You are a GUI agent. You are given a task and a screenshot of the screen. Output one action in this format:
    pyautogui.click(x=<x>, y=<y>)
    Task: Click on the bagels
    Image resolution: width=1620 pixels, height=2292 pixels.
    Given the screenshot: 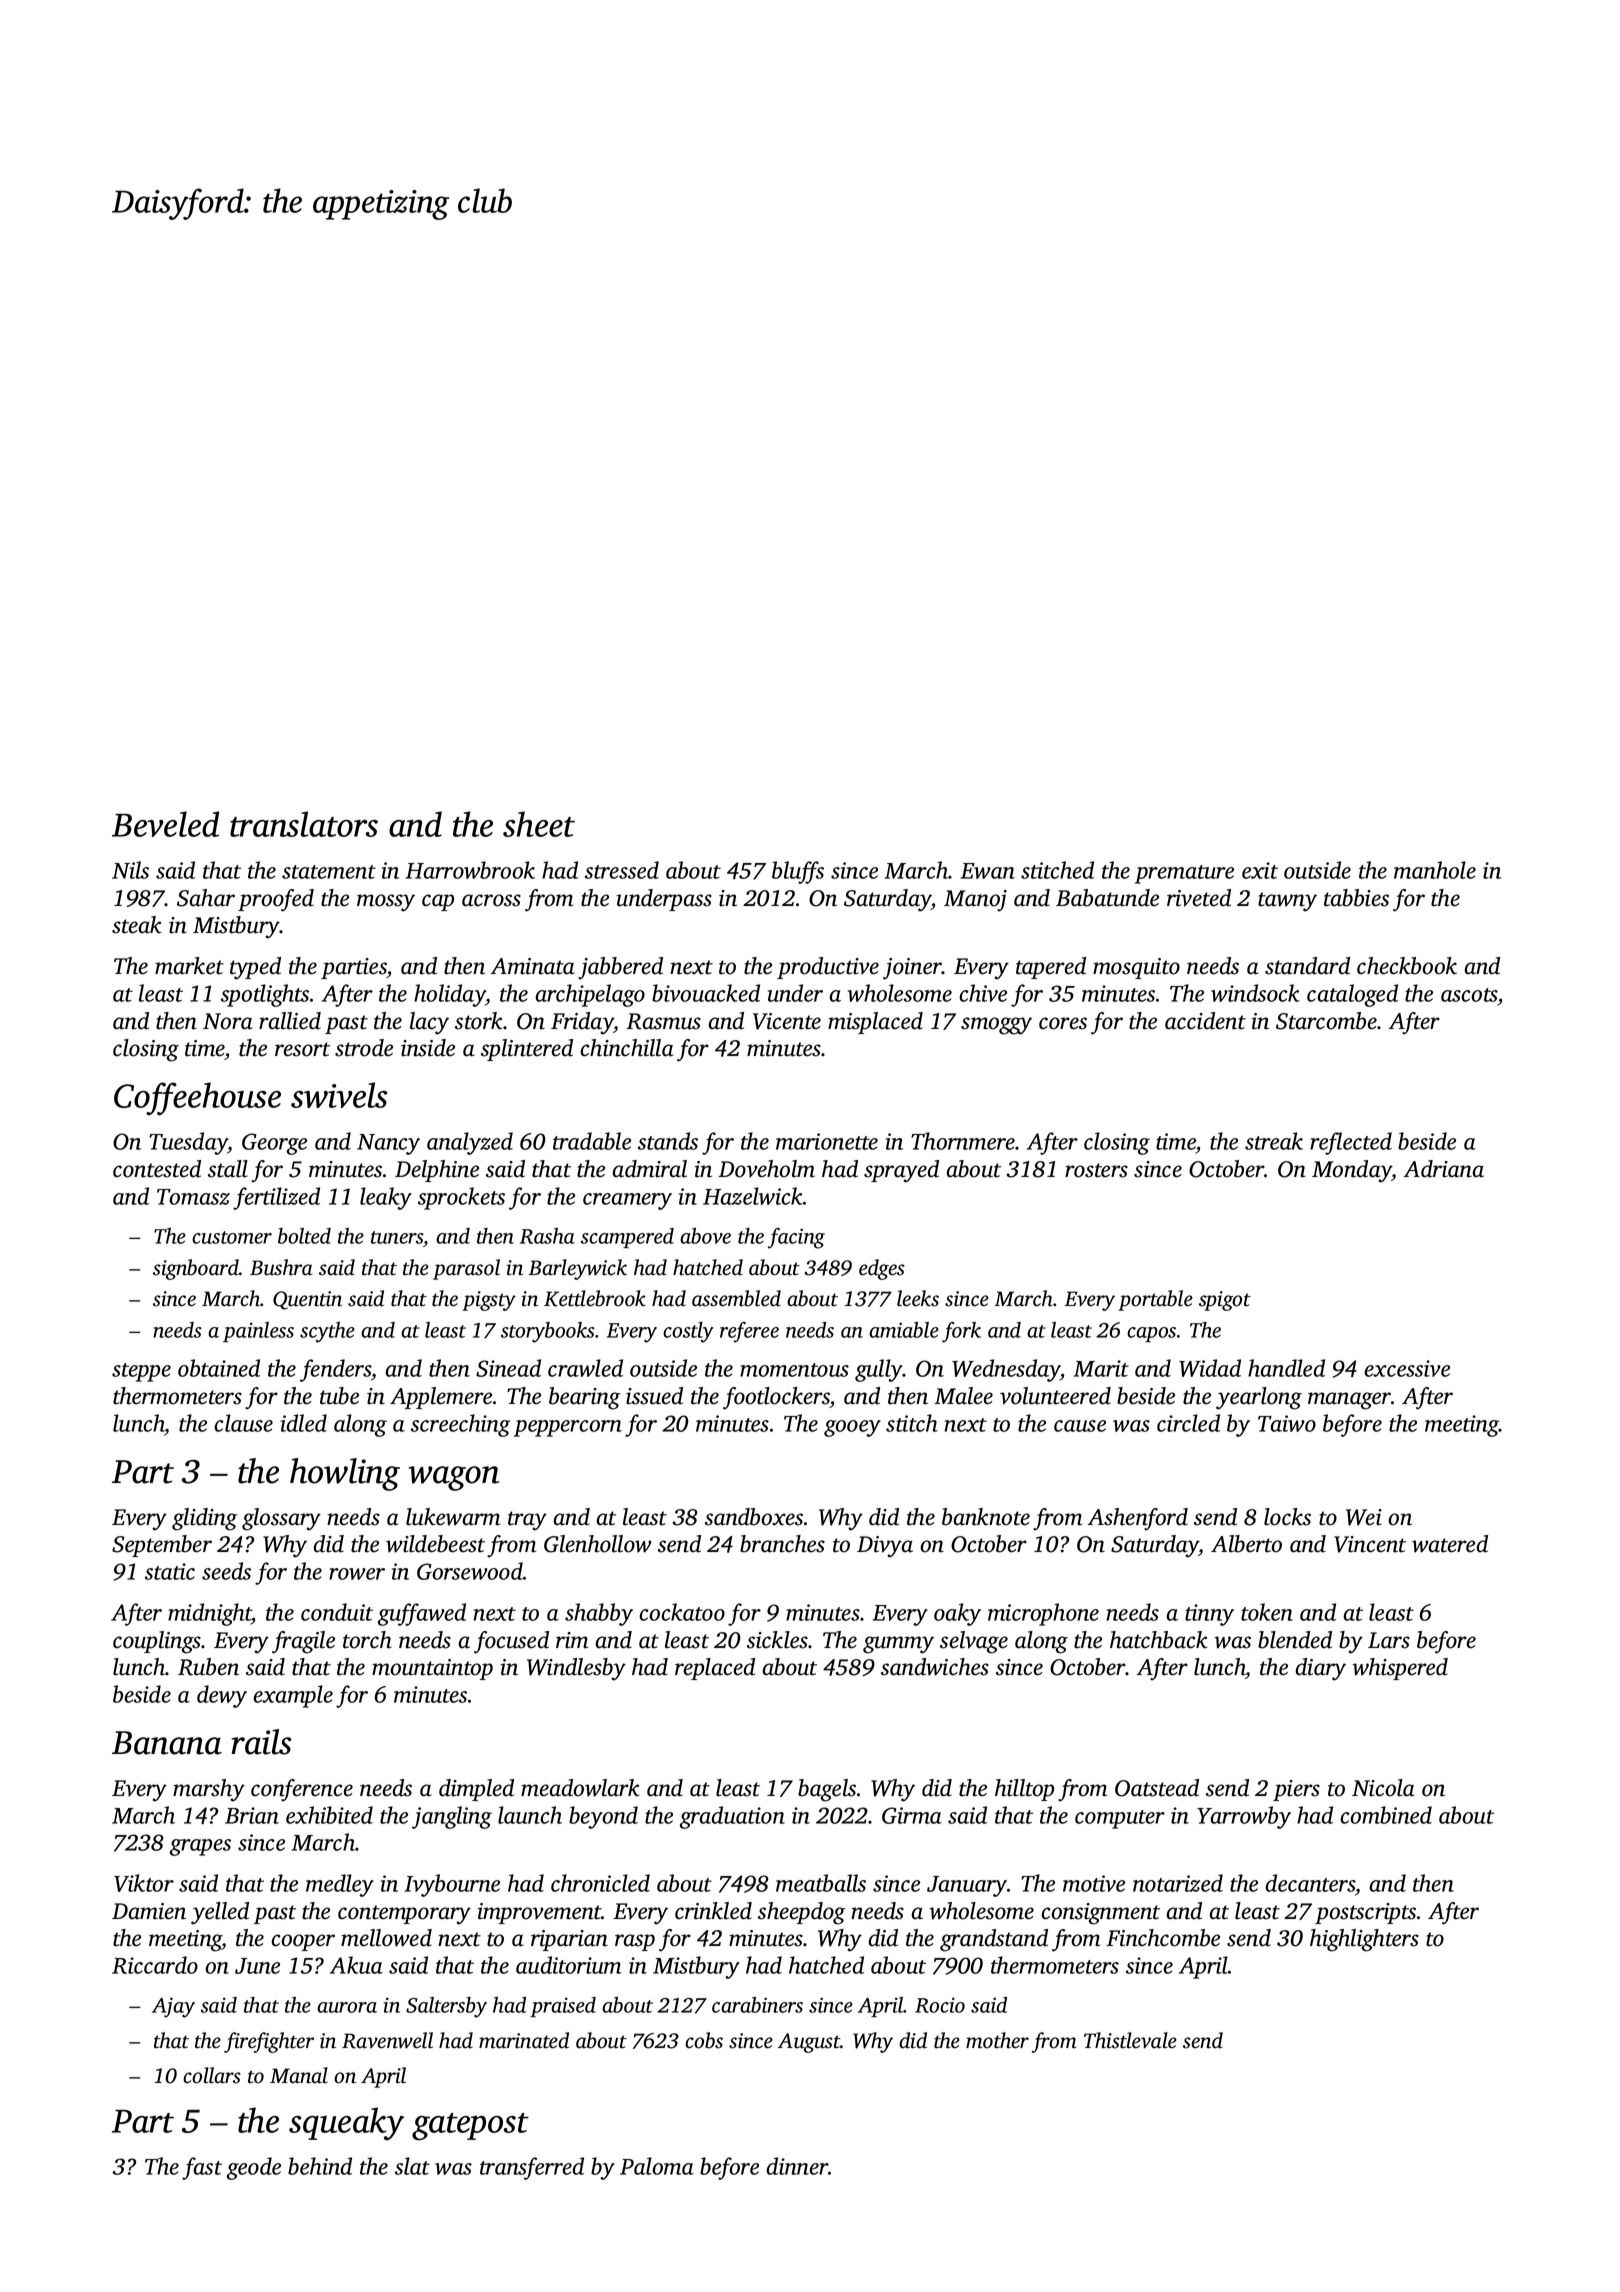 What is the action you would take?
    pyautogui.click(x=827, y=1790)
